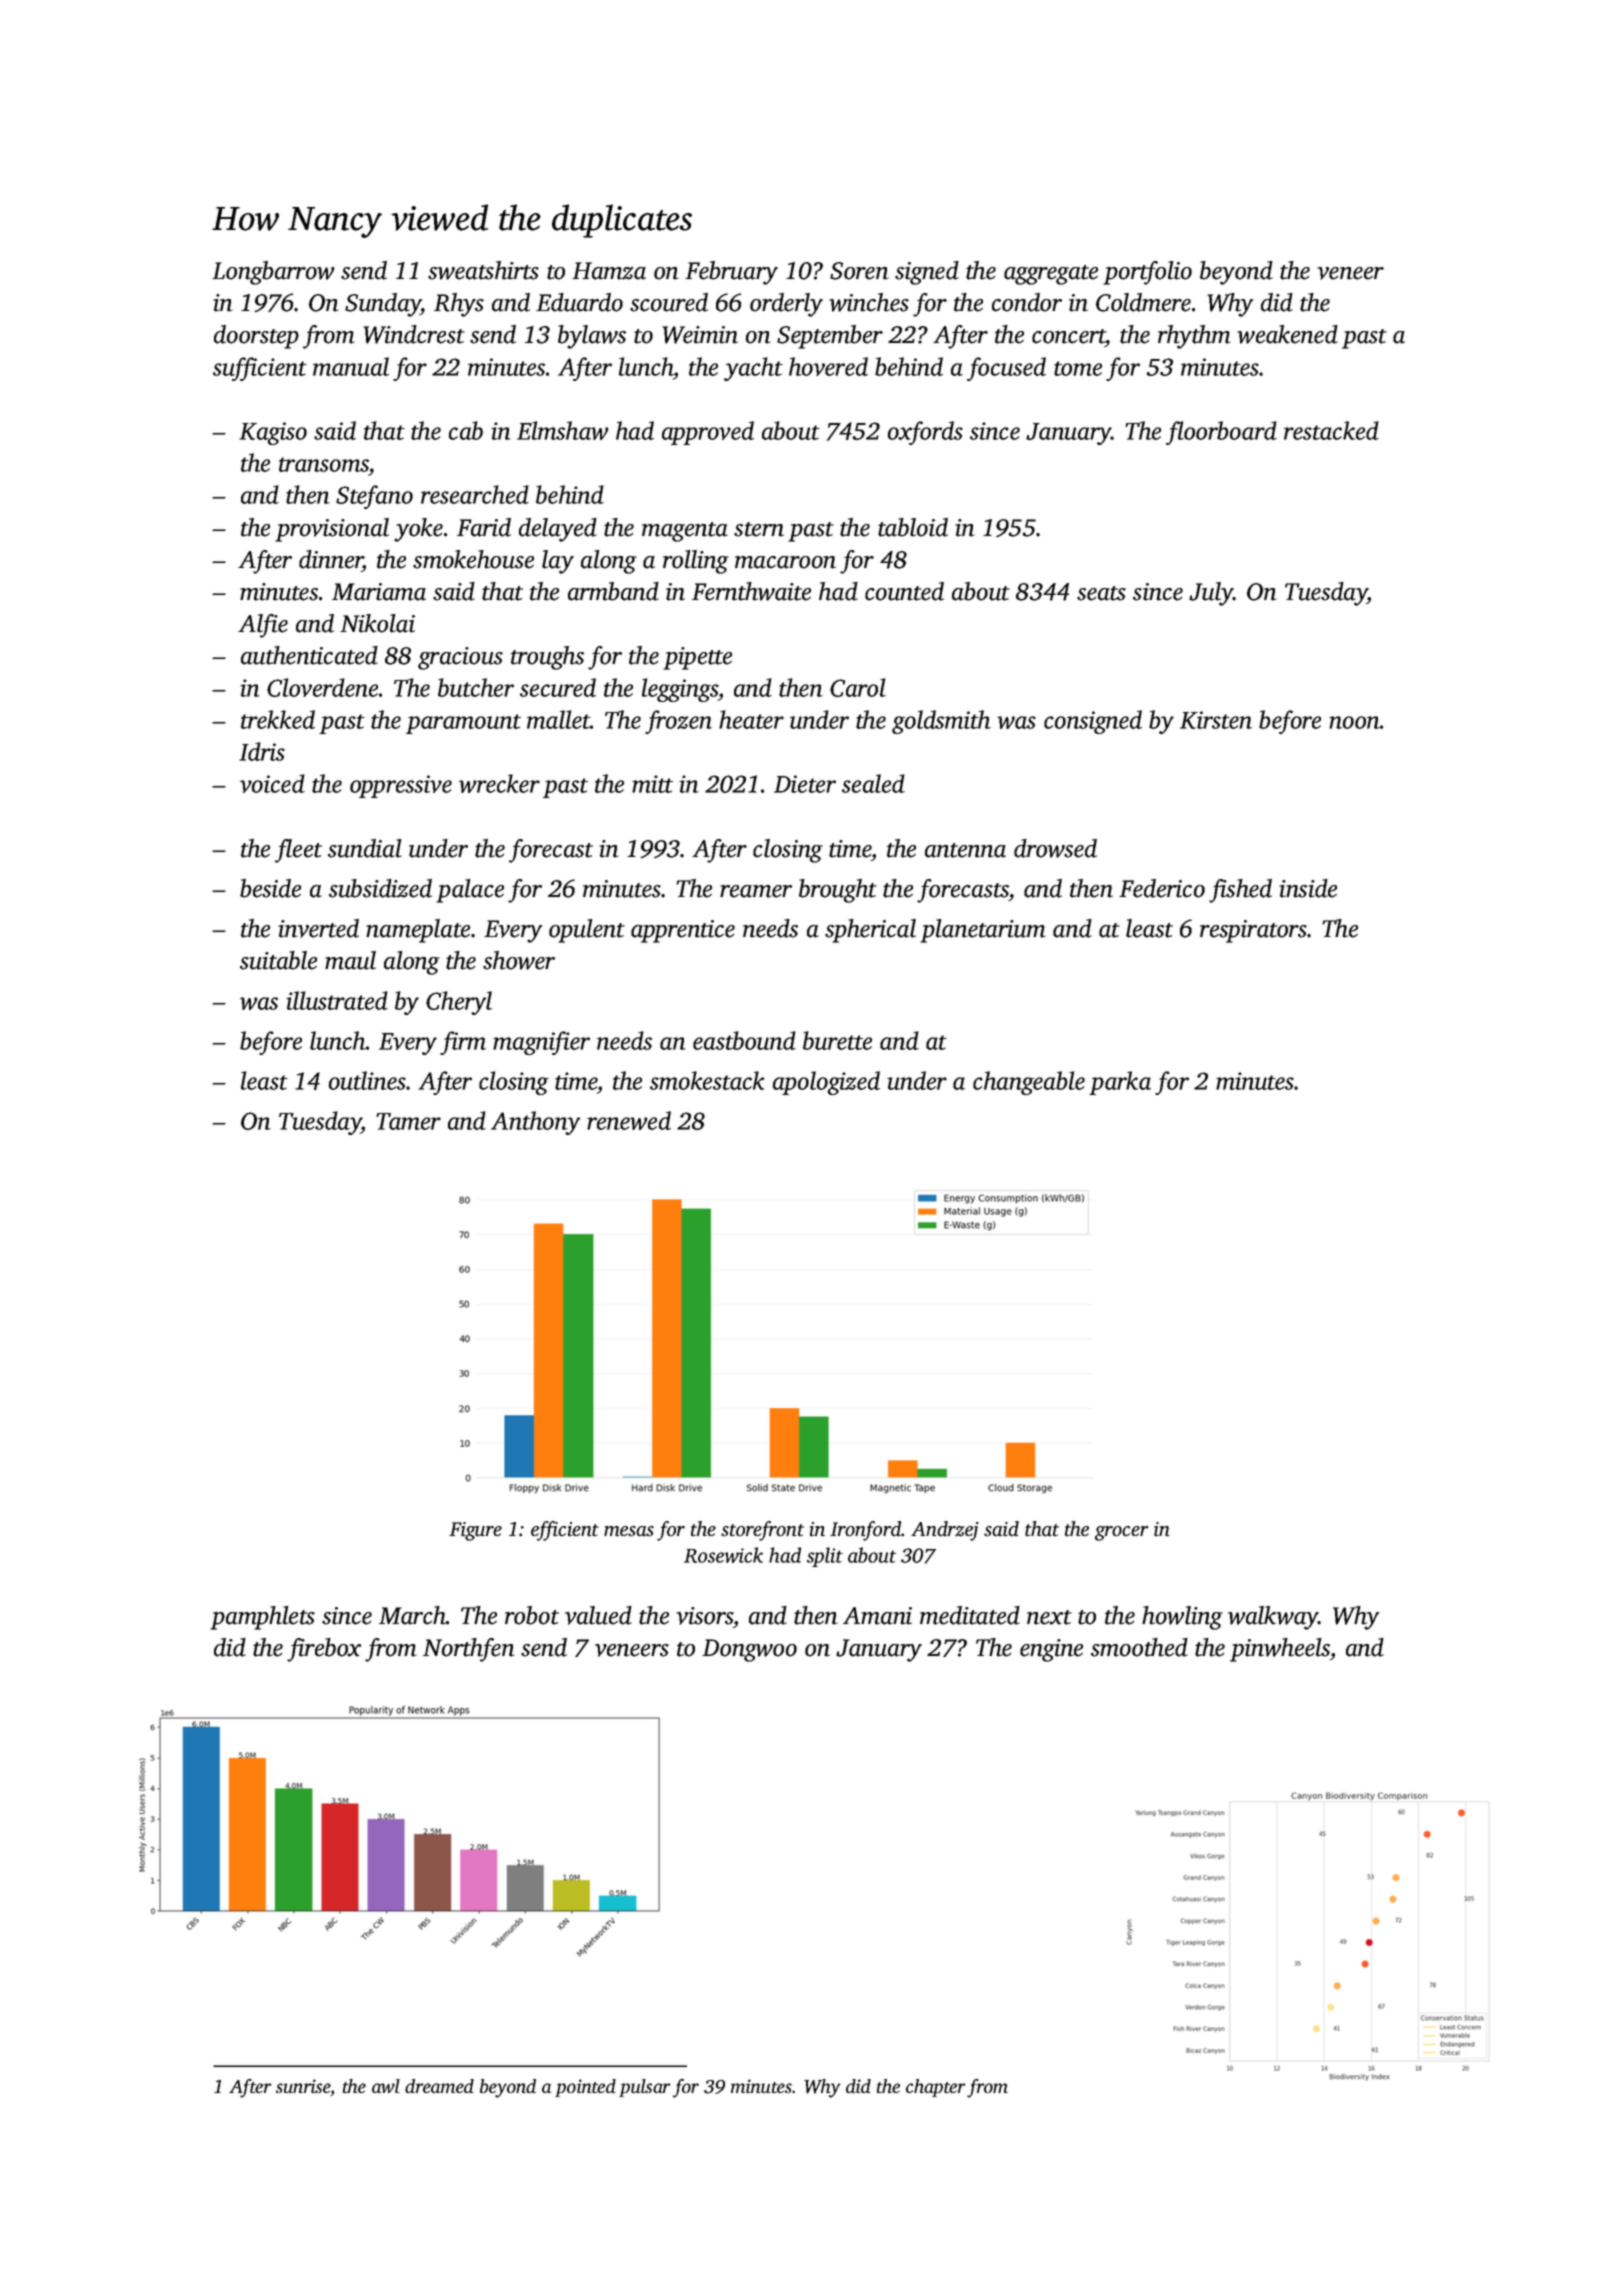 This image has width=1620, height=2292. Describe the element at coordinates (936, 2088) in the image. I see `chapter` at that location.
